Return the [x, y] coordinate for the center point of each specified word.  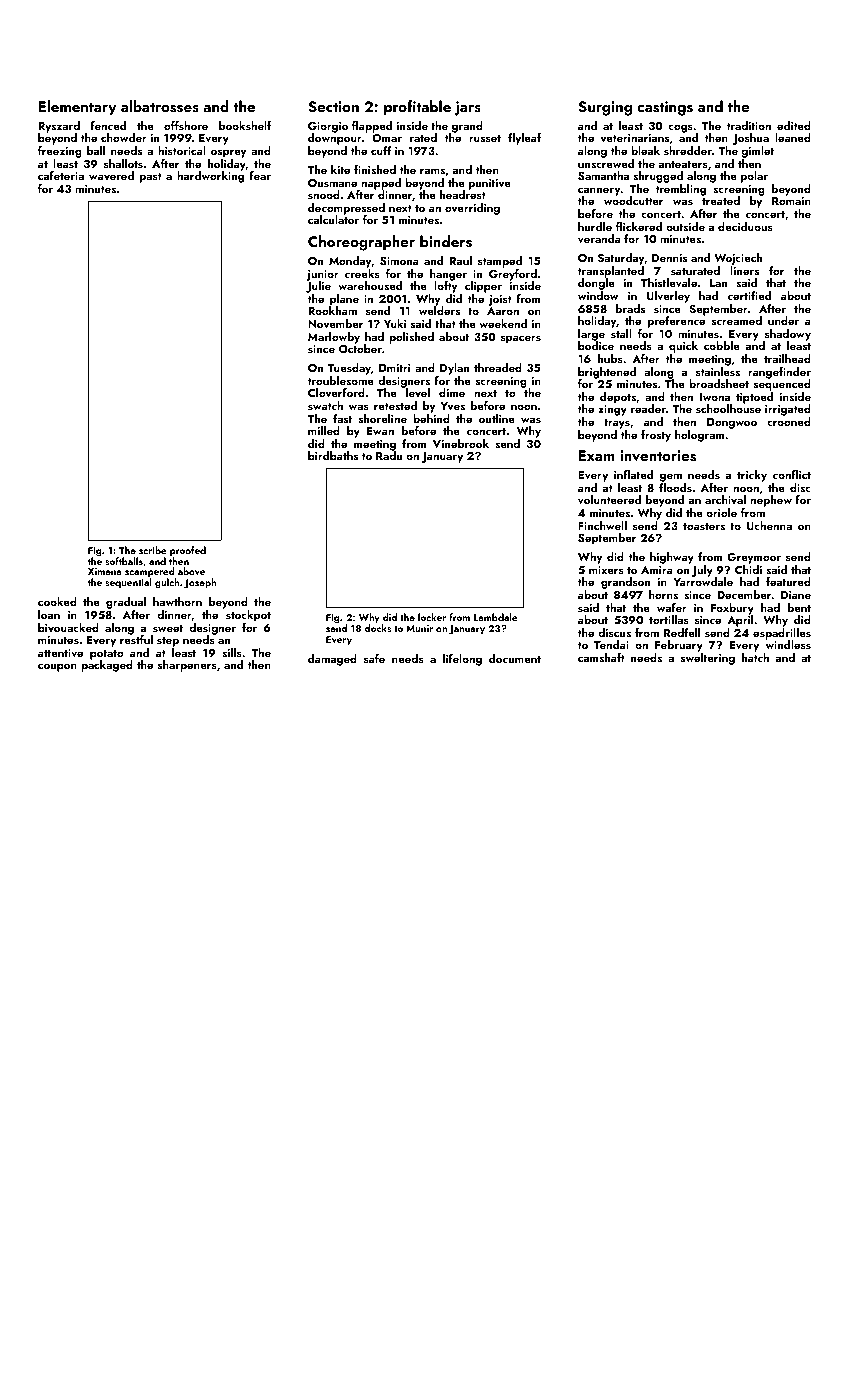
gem [671, 477]
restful [136, 639]
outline [497, 418]
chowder [124, 137]
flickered [639, 226]
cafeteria [61, 175]
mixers [606, 570]
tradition [749, 125]
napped [381, 184]
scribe [153, 550]
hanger [448, 275]
